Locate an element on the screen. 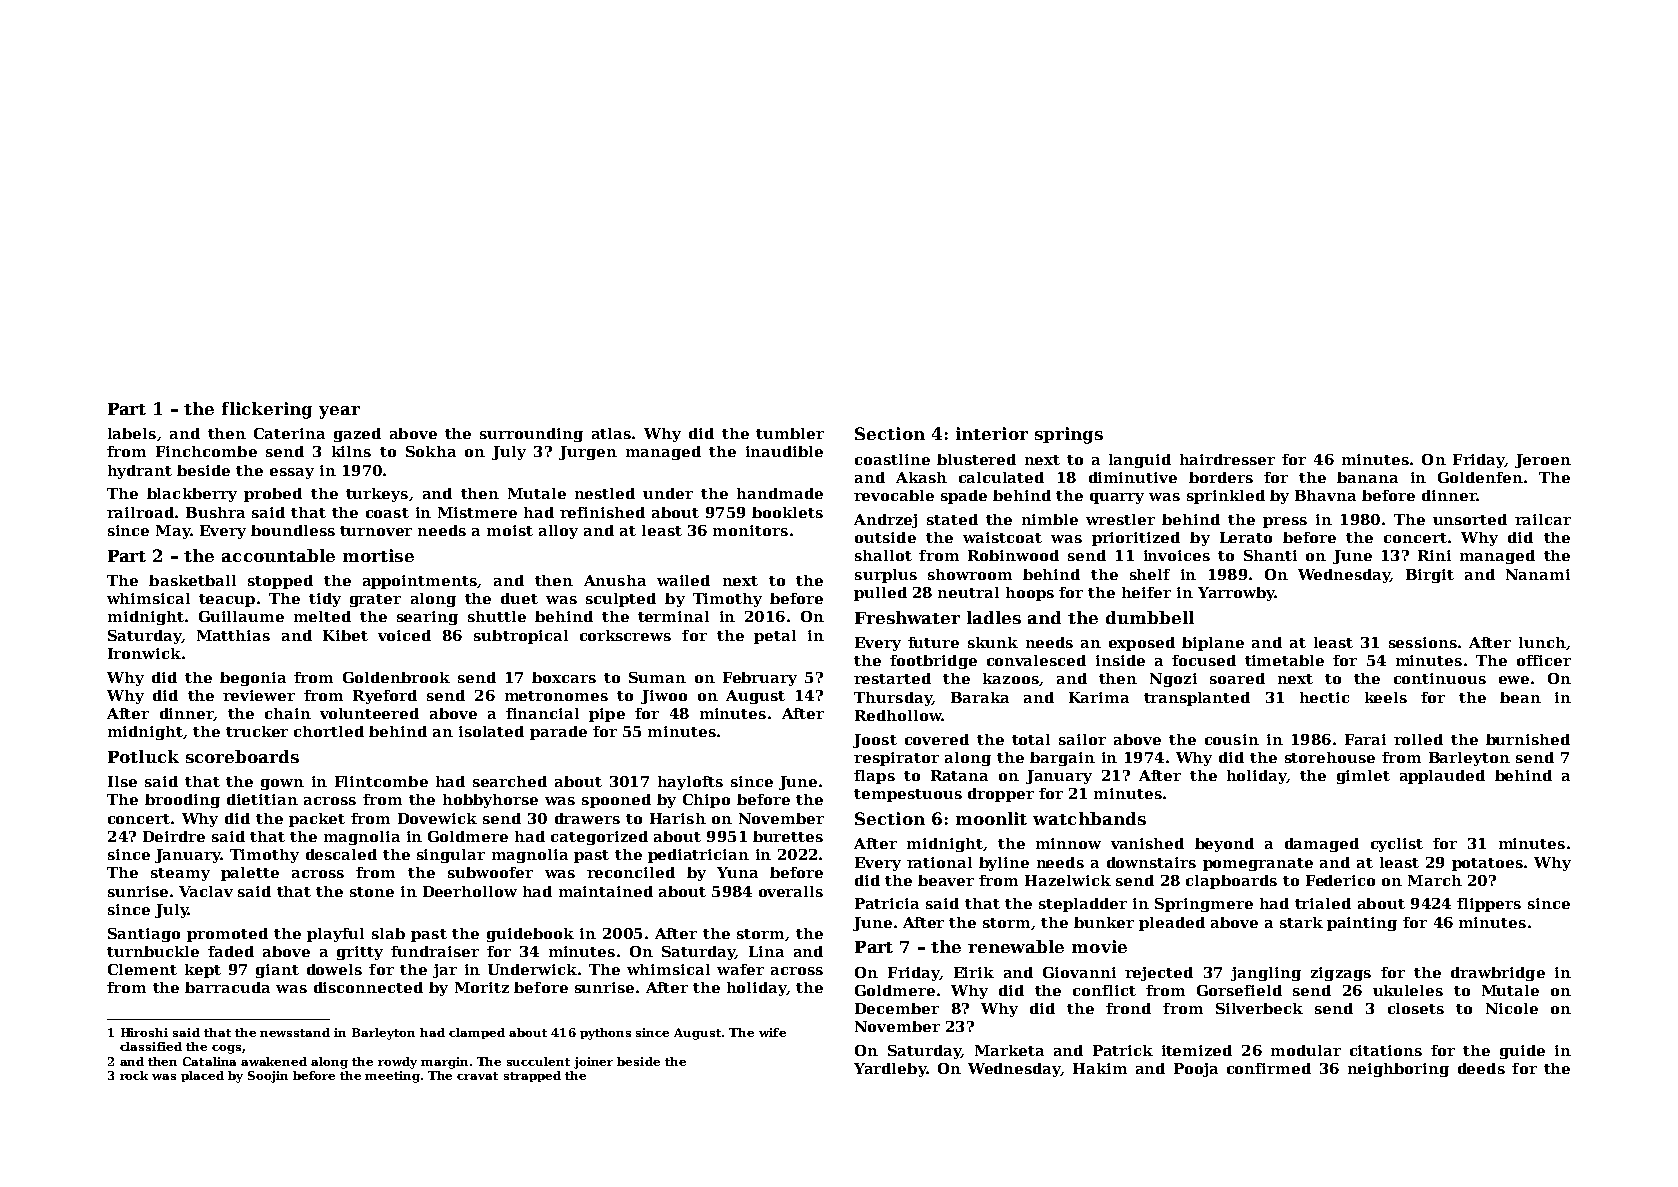 The height and width of the screenshot is (1187, 1678). maintained is located at coordinates (606, 891).
